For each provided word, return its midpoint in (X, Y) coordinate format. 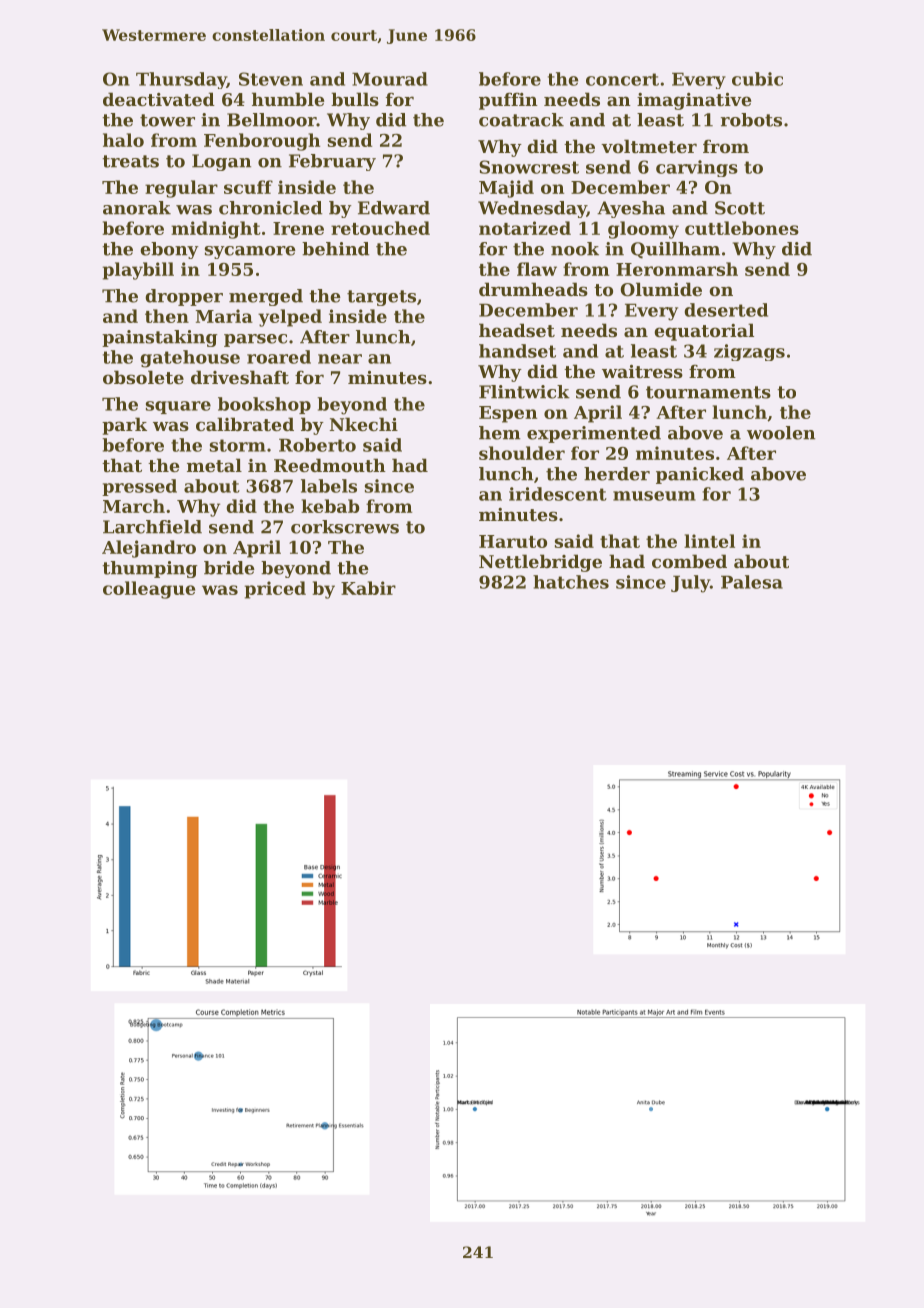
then (167, 316)
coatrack (521, 120)
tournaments (708, 392)
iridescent (558, 494)
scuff (248, 187)
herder (617, 474)
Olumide (661, 289)
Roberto (317, 445)
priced (275, 590)
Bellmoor (272, 120)
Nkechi (364, 424)
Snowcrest (529, 167)
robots (751, 120)
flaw (537, 269)
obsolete (143, 377)
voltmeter (649, 146)
